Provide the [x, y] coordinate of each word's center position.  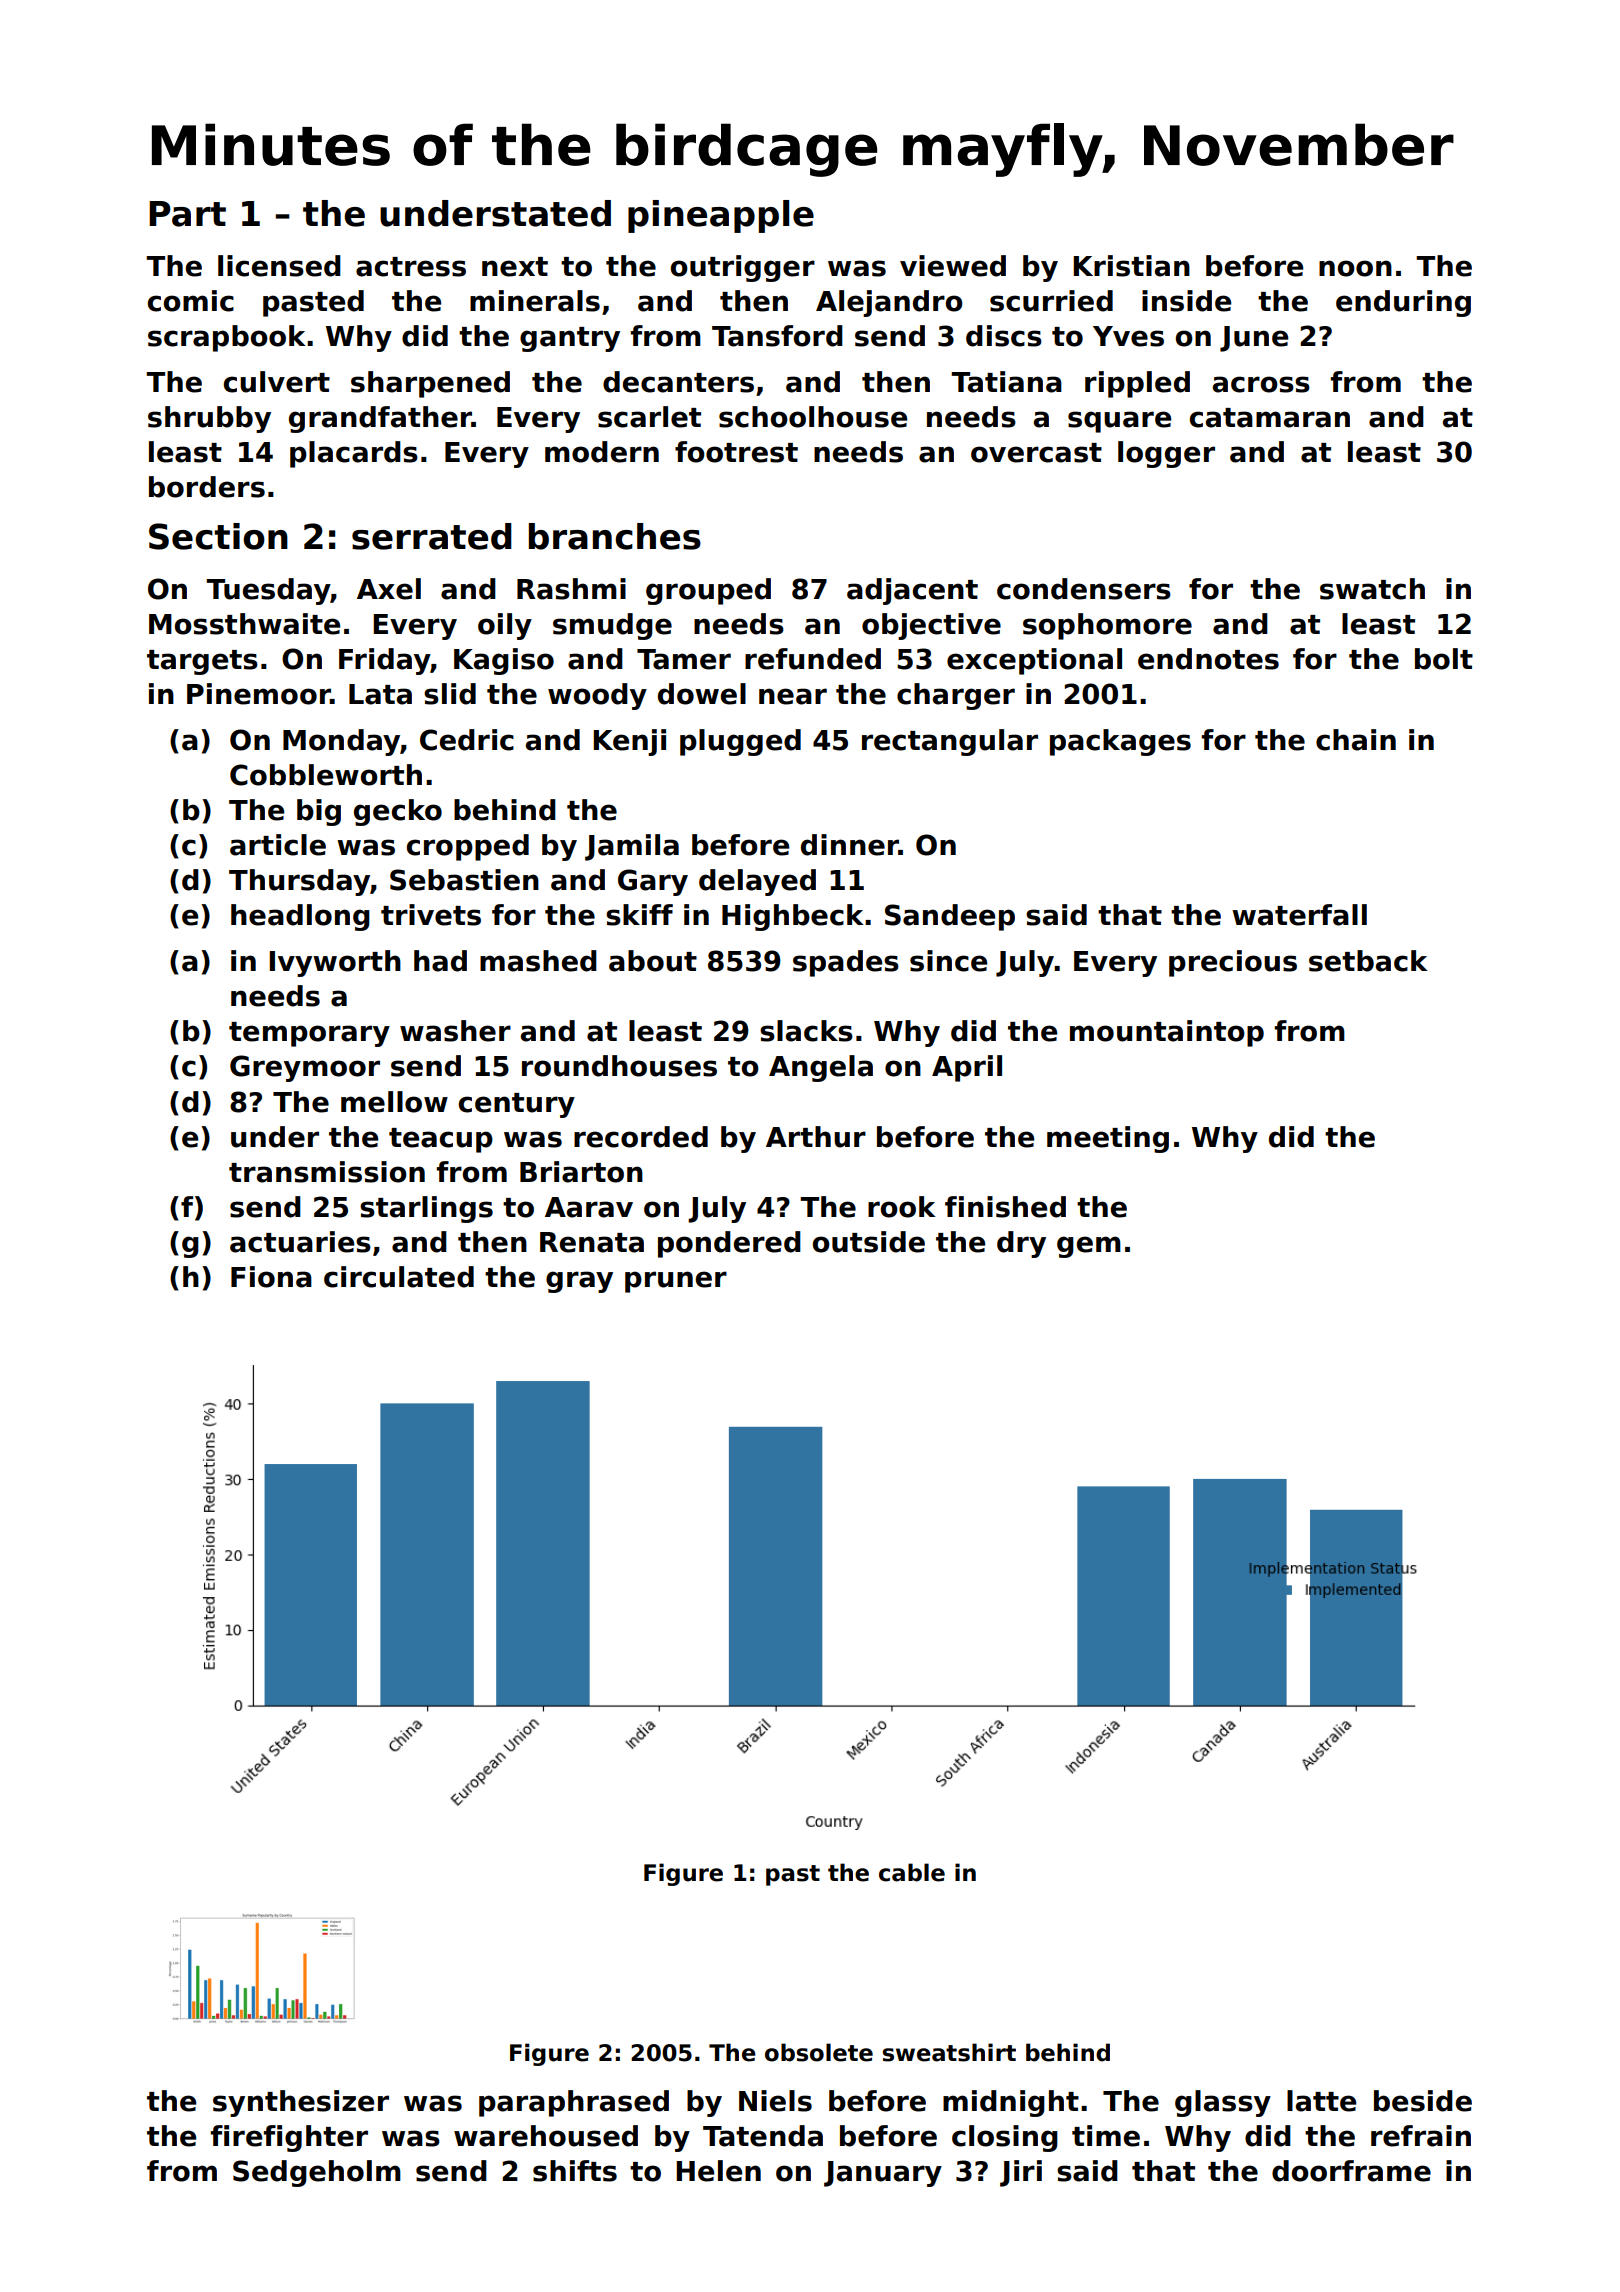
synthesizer [301, 2103]
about [653, 961]
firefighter [289, 2138]
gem [1089, 1247]
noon [1355, 268]
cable [912, 1872]
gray [579, 1282]
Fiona [271, 1277]
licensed [279, 266]
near [793, 696]
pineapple [721, 216]
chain [1356, 740]
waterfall [1299, 915]
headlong [300, 917]
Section [218, 536]
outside [869, 1242]
